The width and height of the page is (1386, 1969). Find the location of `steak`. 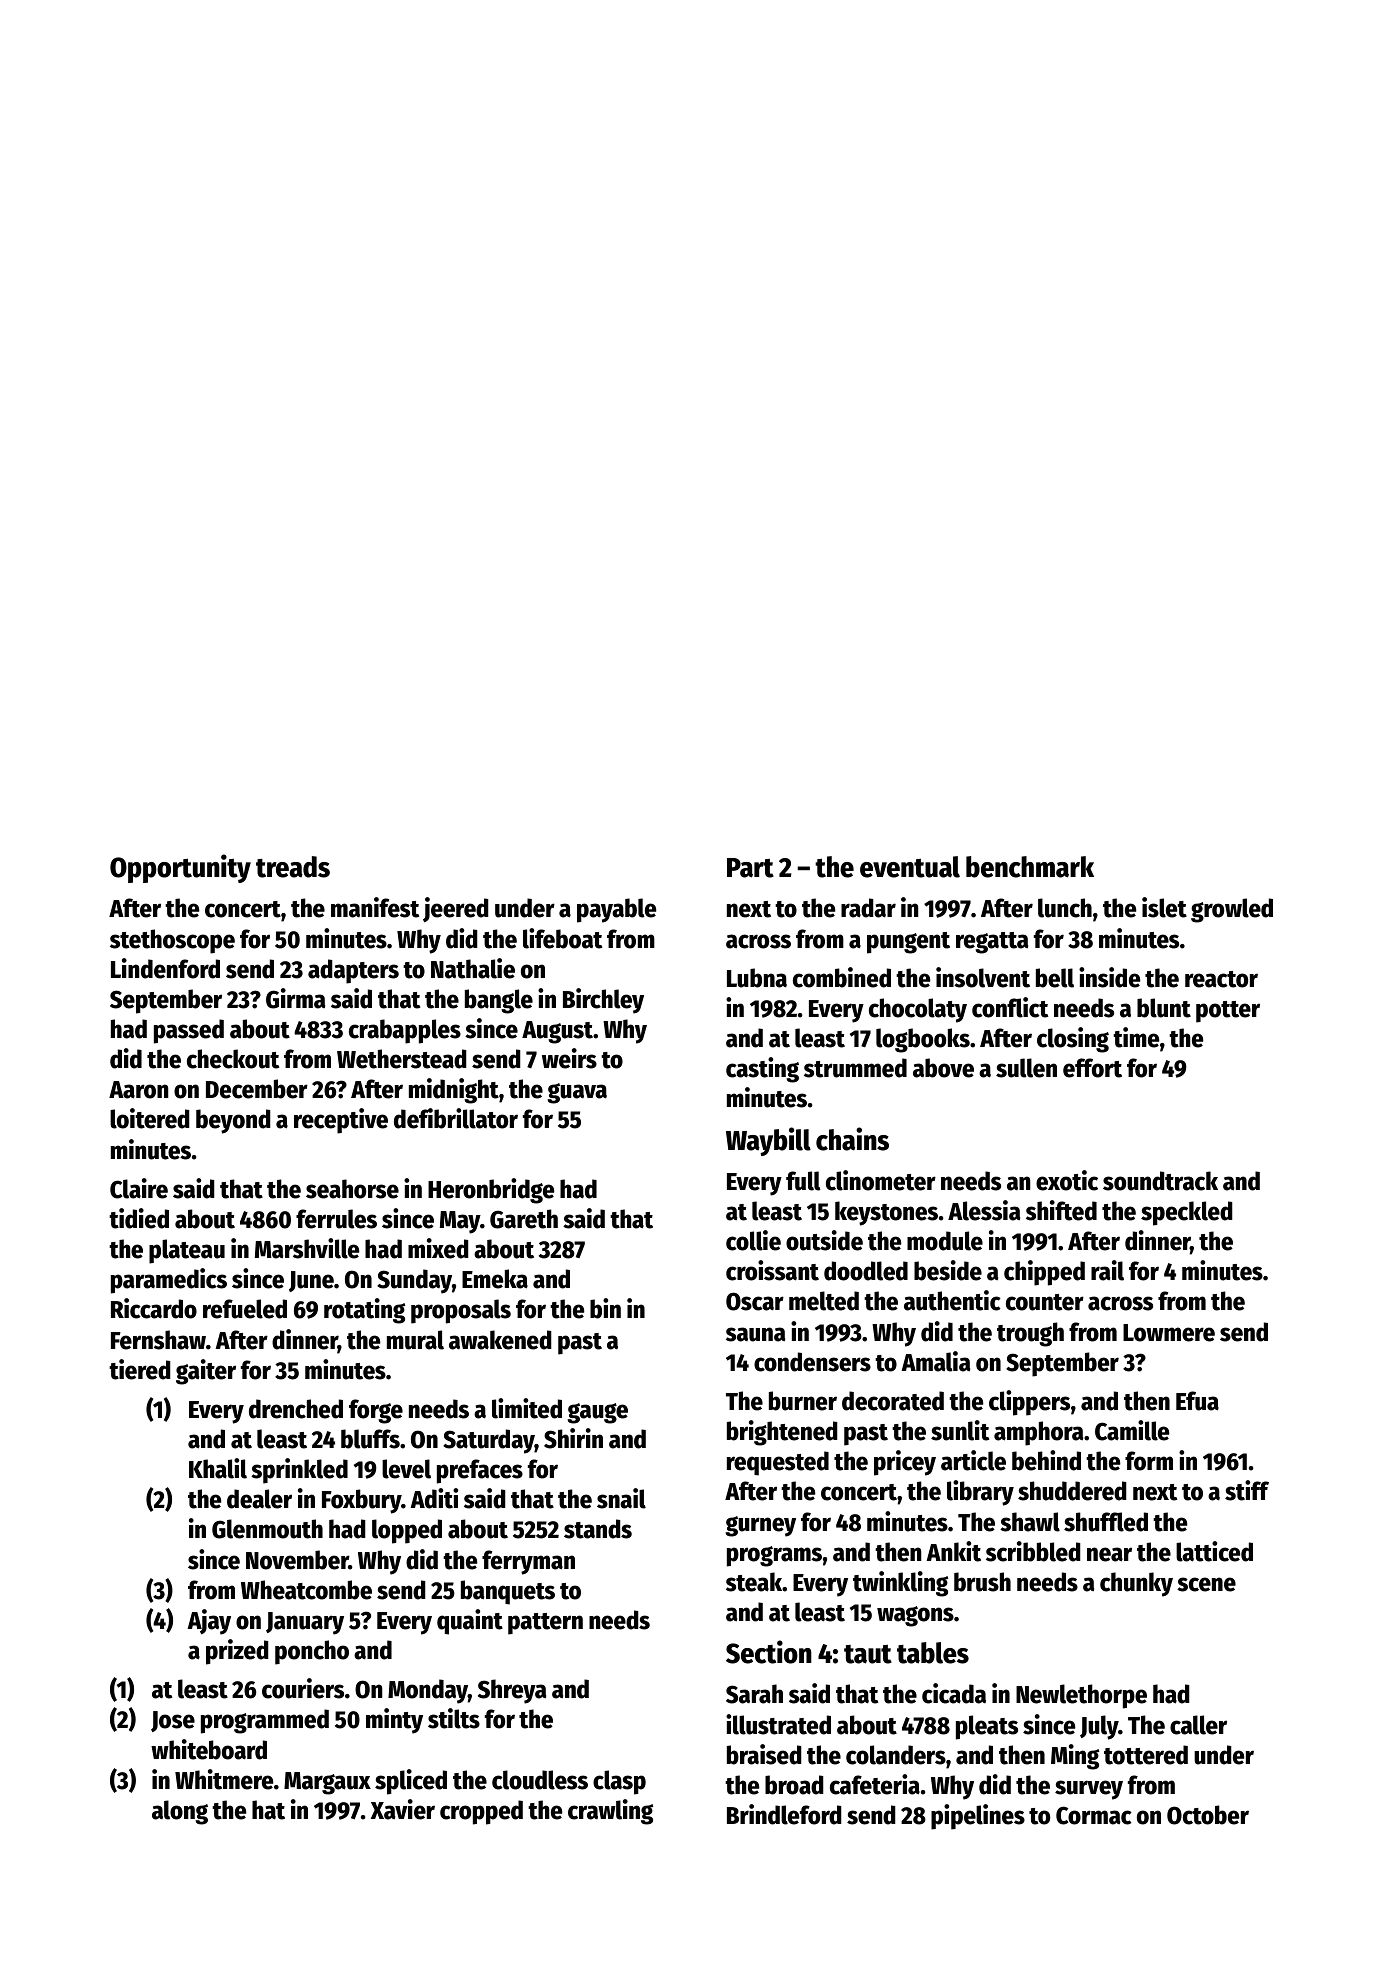

steak is located at coordinates (754, 1582).
